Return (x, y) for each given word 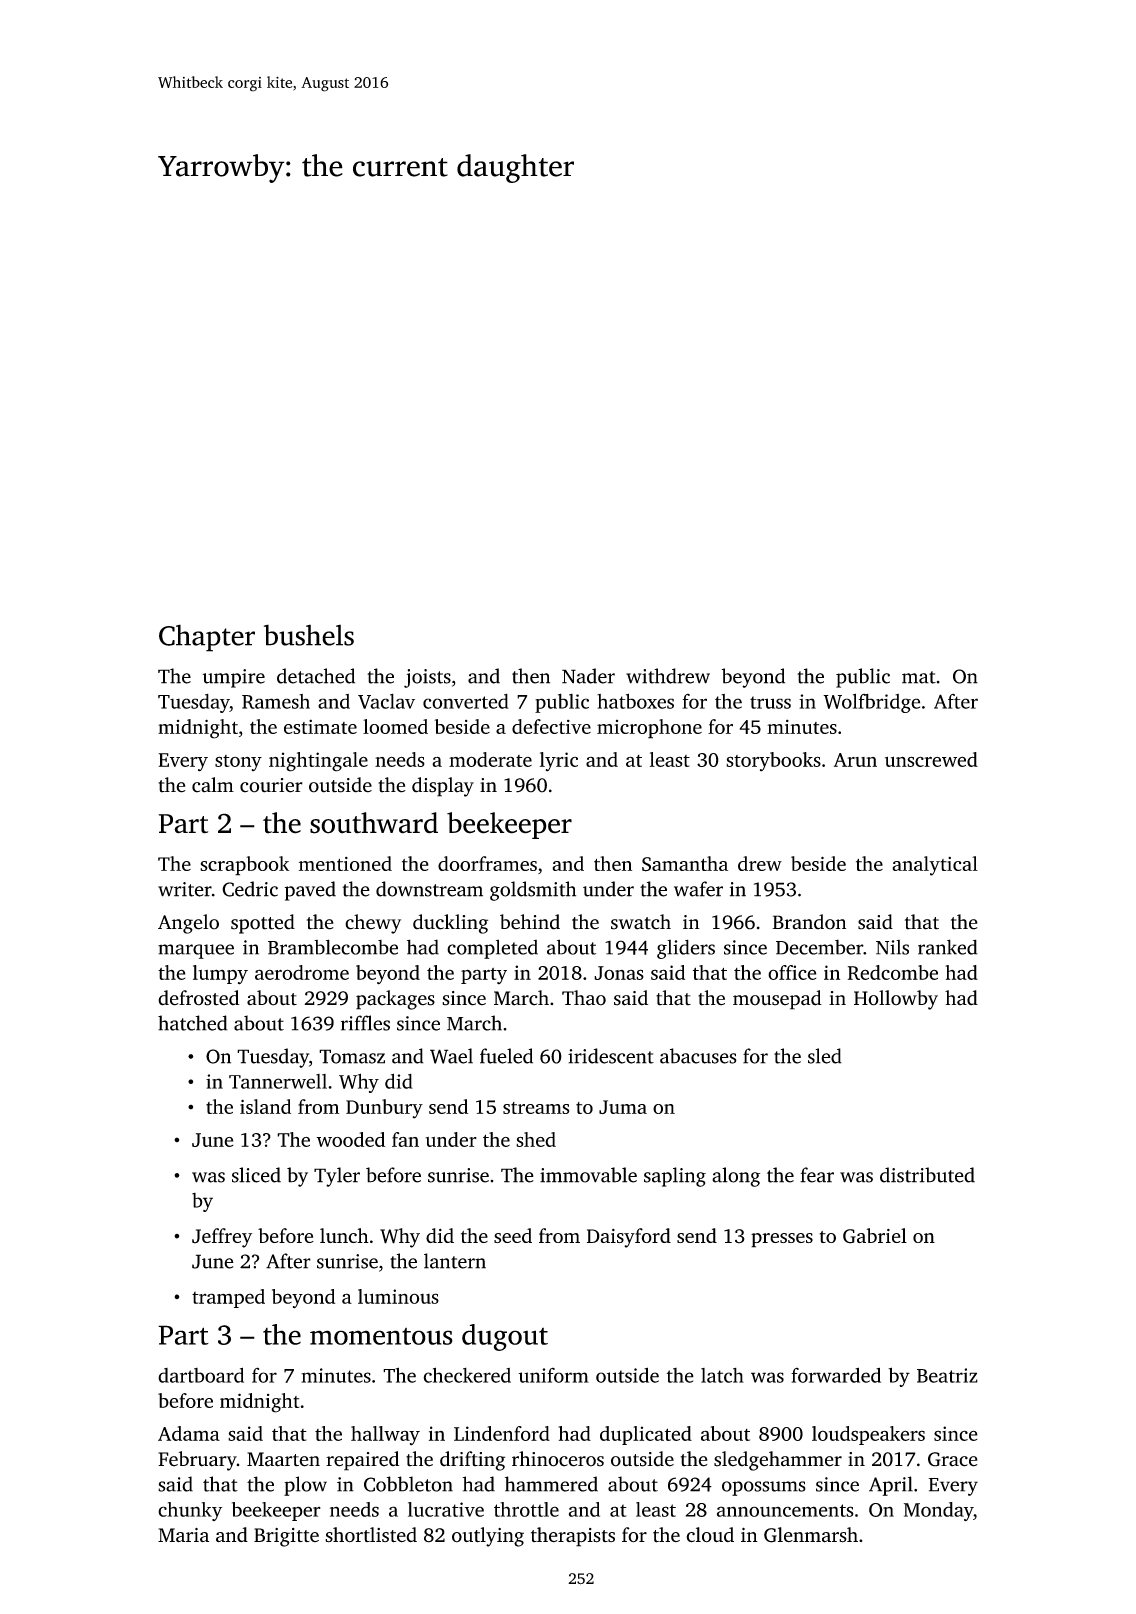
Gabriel (875, 1236)
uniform (554, 1375)
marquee (196, 951)
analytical (935, 866)
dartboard (201, 1375)
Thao (584, 998)
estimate (320, 726)
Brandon (809, 922)
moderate (490, 759)
